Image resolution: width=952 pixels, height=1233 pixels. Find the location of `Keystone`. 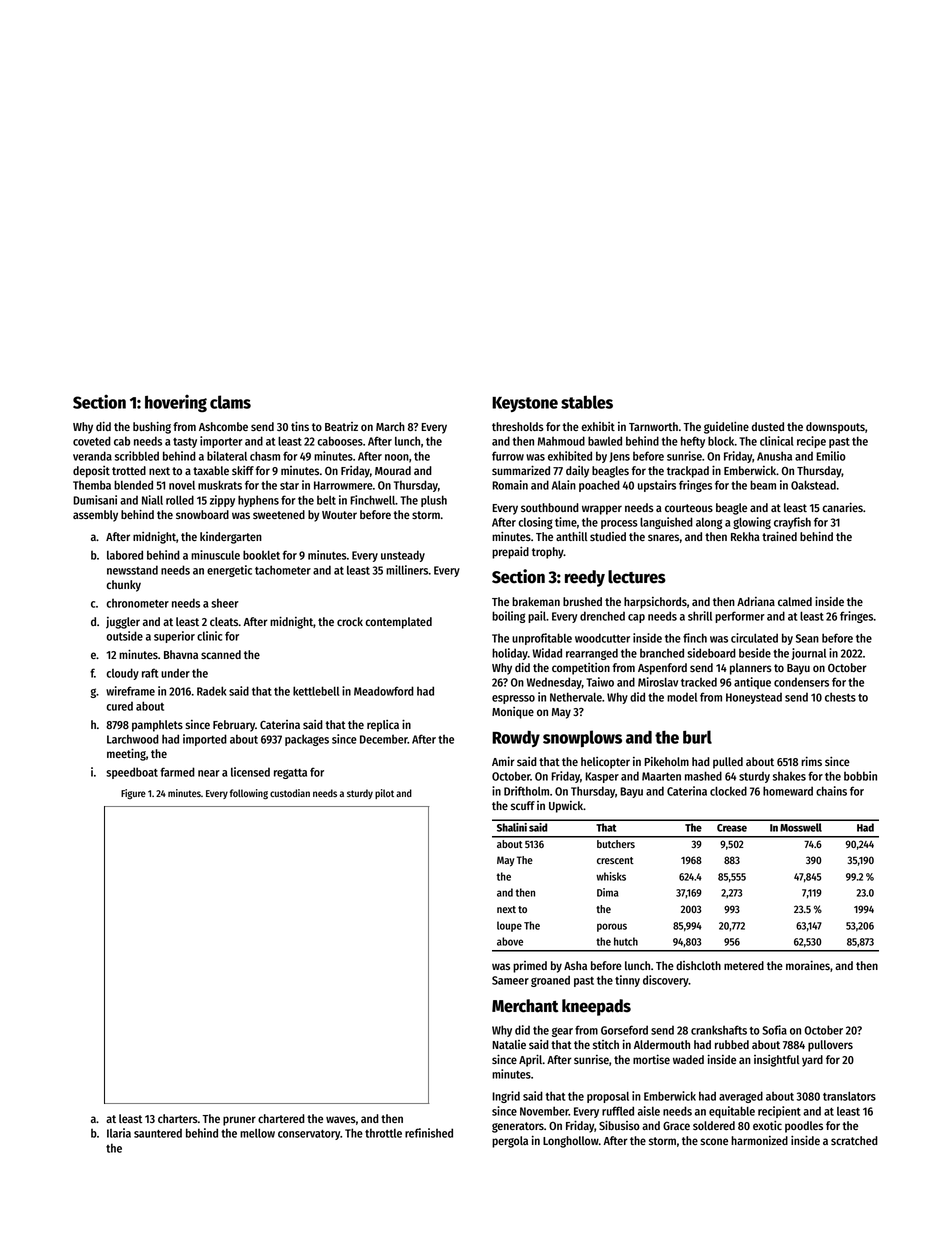

Keystone is located at coordinates (525, 404).
